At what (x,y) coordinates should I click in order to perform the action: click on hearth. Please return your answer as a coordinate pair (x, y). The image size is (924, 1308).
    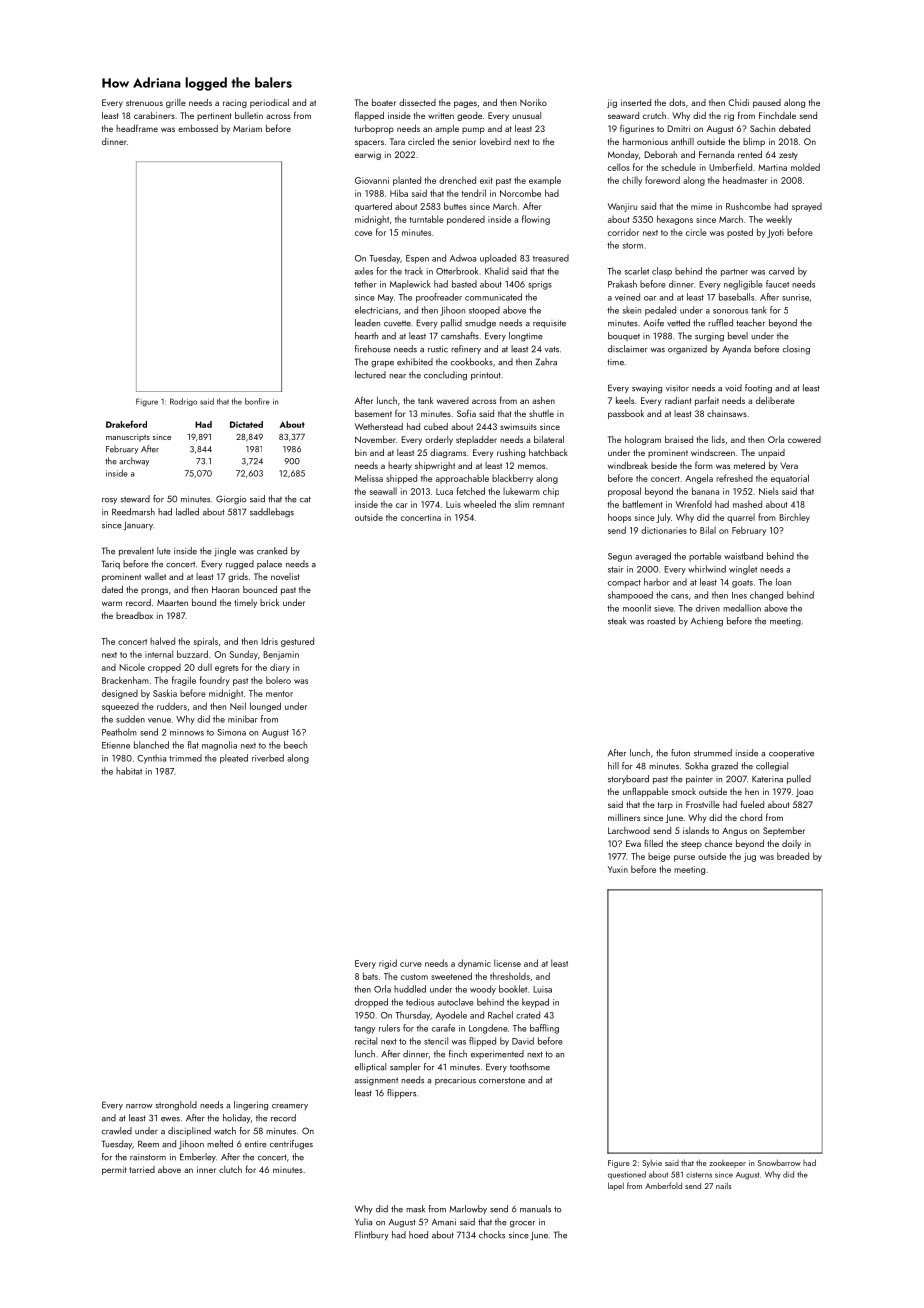
    Looking at the image, I should click on (366, 336).
